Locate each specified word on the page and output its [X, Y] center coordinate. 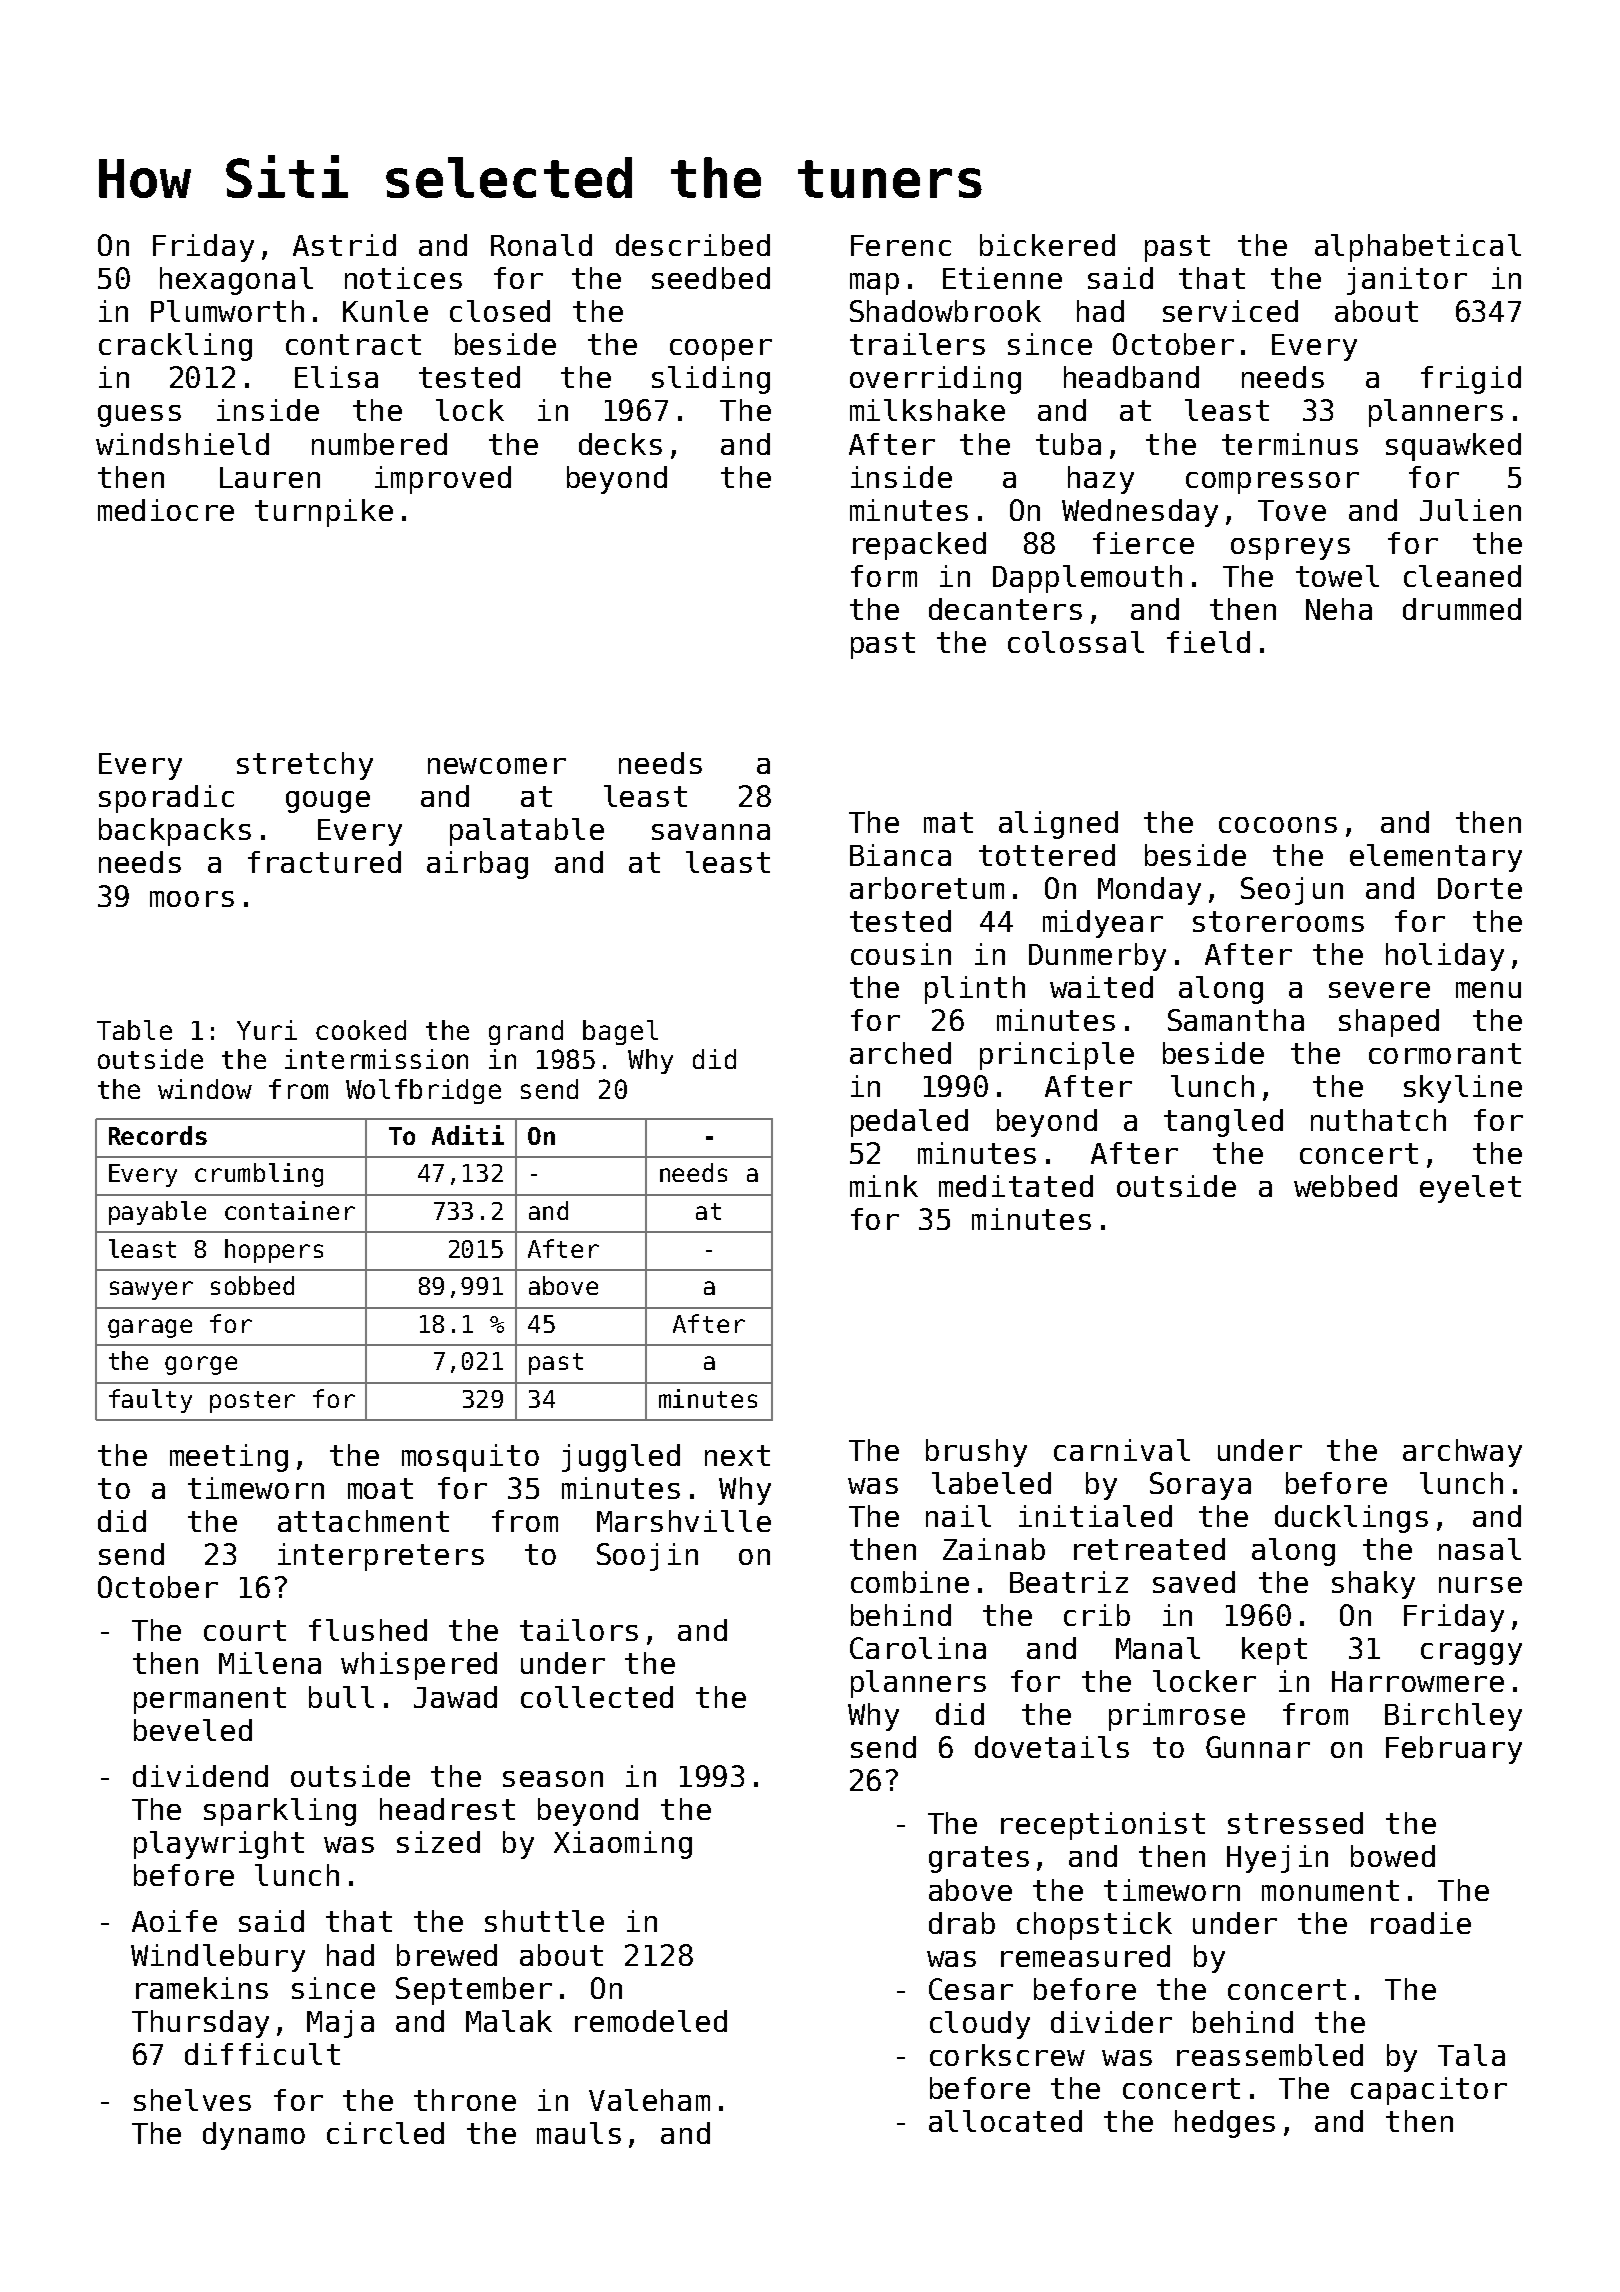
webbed [1345, 1186]
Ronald [541, 245]
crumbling [259, 1175]
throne [465, 2100]
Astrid [344, 245]
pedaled [909, 1123]
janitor [1407, 281]
